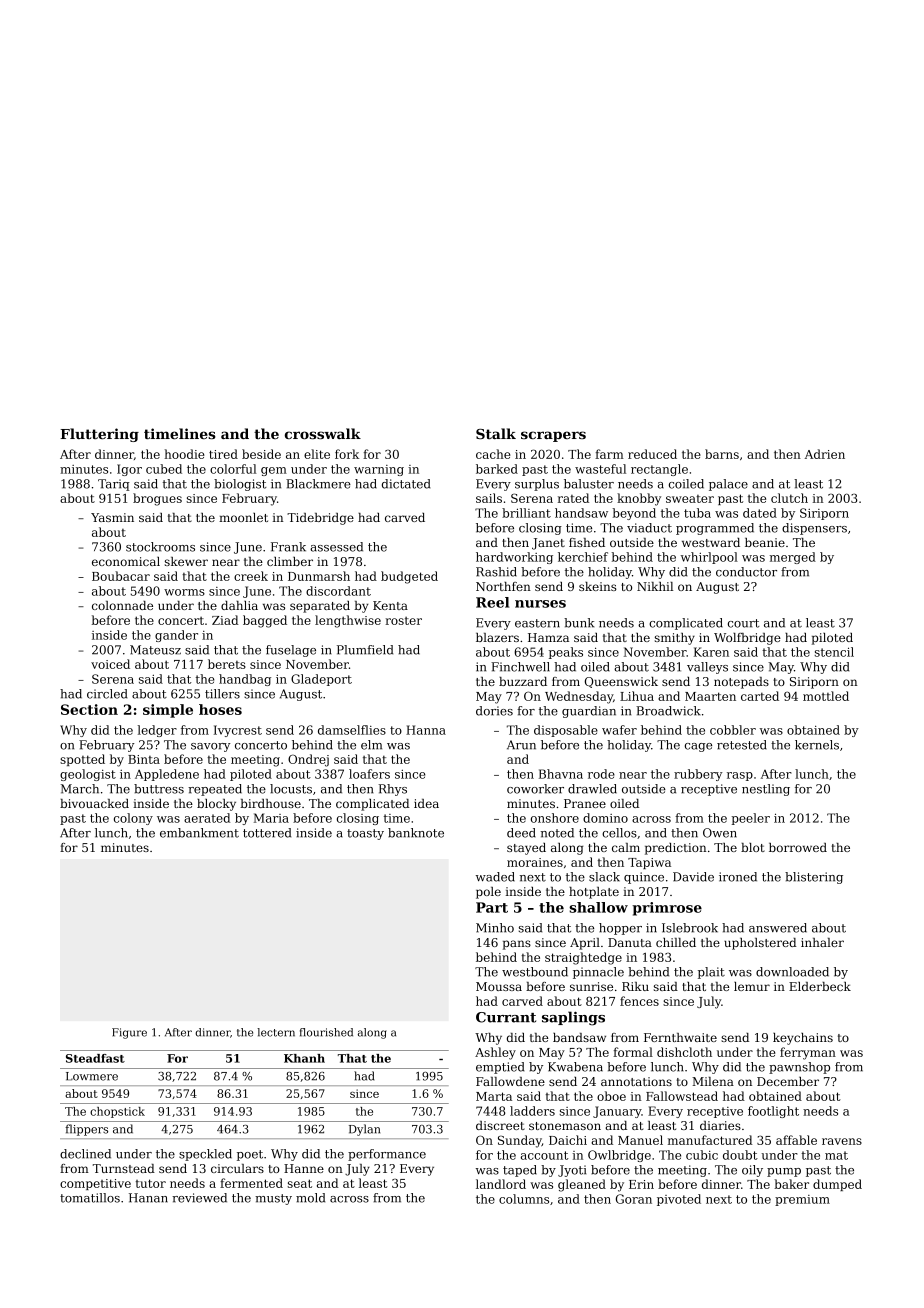 The height and width of the document is (1308, 924). What do you see at coordinates (825, 454) in the document?
I see `Adrien` at bounding box center [825, 454].
